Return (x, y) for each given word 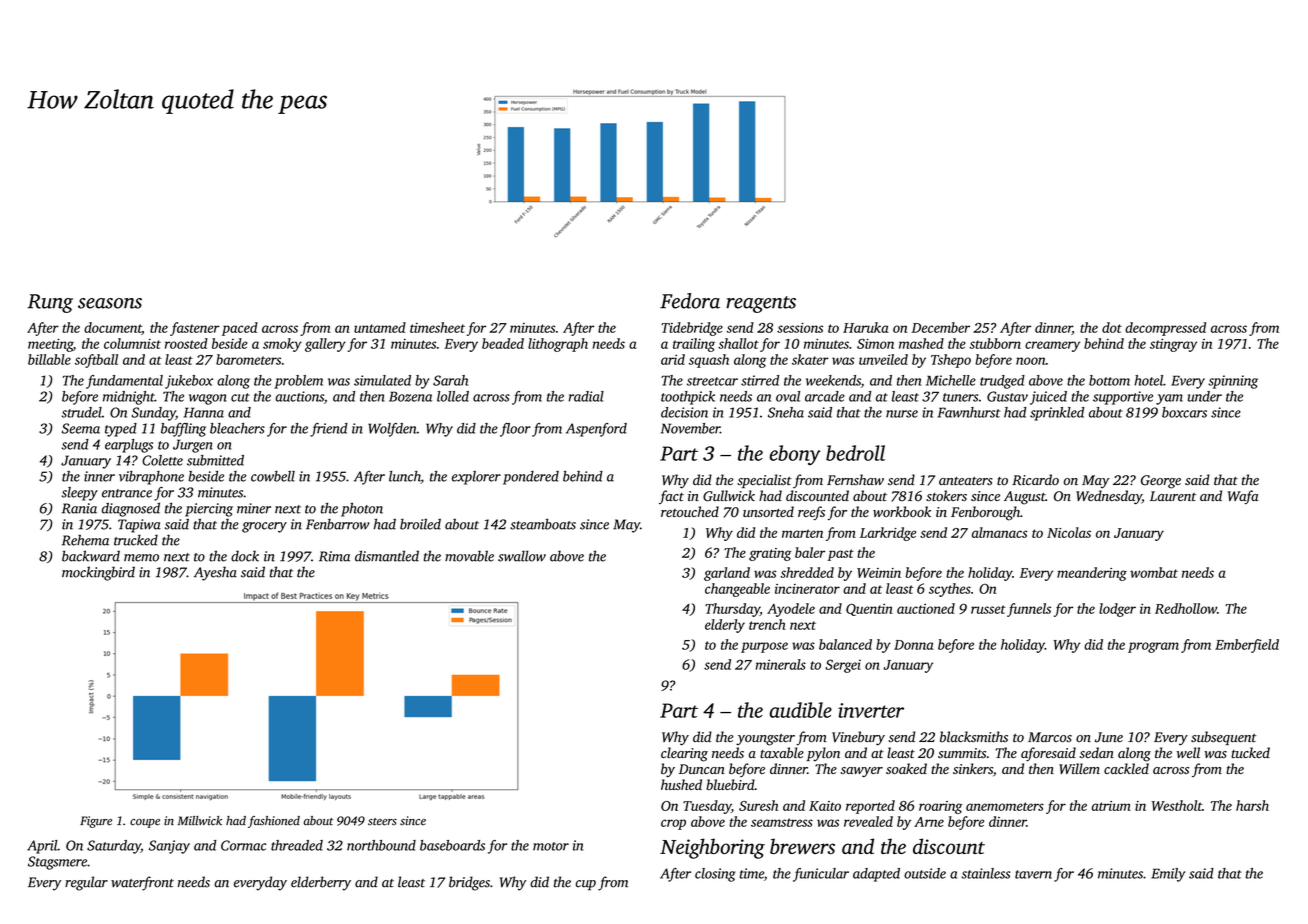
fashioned (274, 822)
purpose (764, 647)
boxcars (1184, 412)
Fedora (690, 301)
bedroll (855, 453)
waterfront (142, 883)
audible (801, 710)
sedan (1097, 752)
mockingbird (98, 573)
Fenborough (985, 513)
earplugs (129, 446)
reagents (761, 304)
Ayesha (215, 573)
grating (770, 554)
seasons (110, 303)
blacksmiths (974, 737)
